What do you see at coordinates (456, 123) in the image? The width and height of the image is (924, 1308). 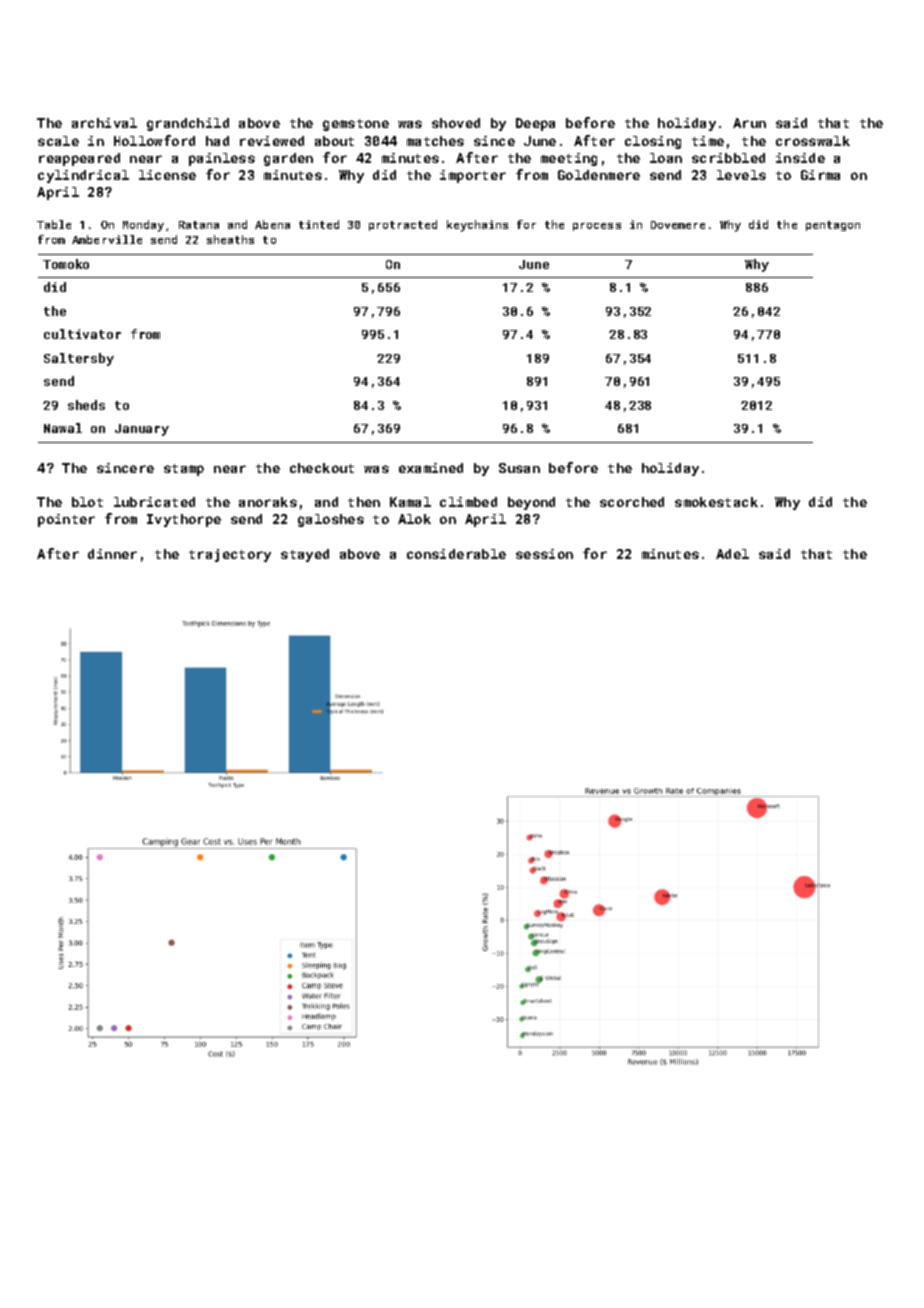 I see `shoved` at bounding box center [456, 123].
